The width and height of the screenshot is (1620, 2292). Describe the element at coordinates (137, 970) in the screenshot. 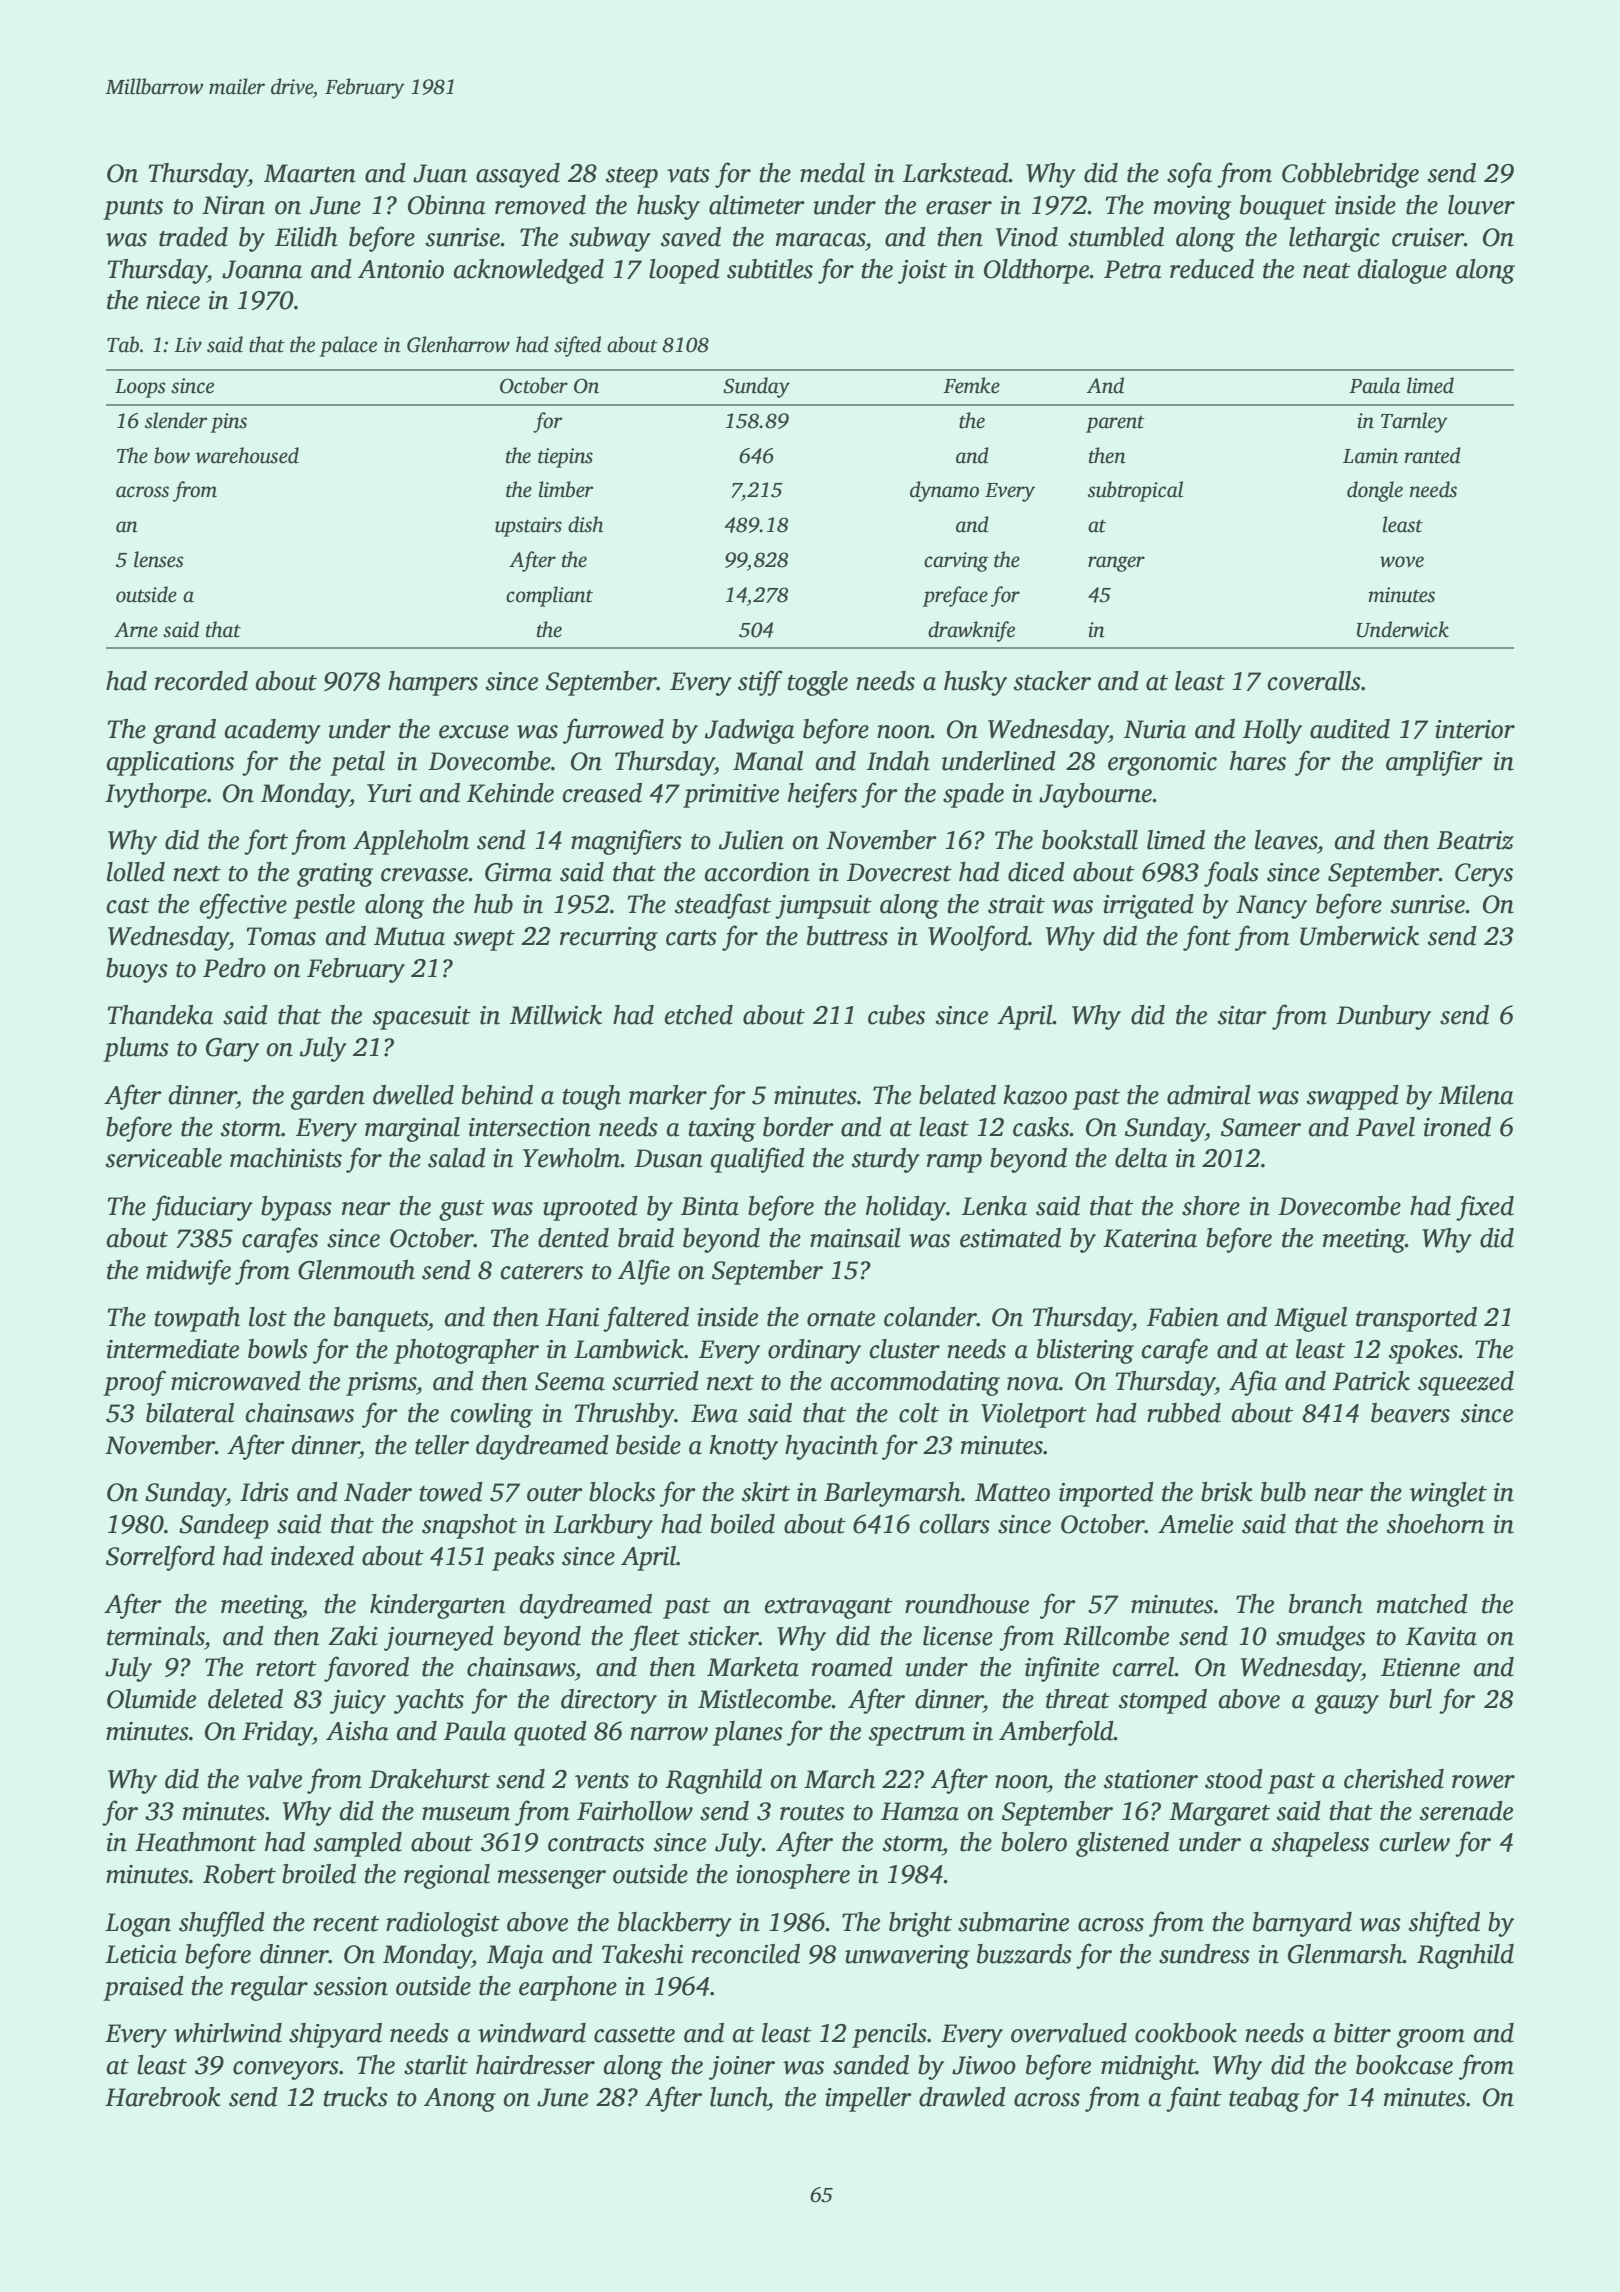

I see `buoys` at that location.
